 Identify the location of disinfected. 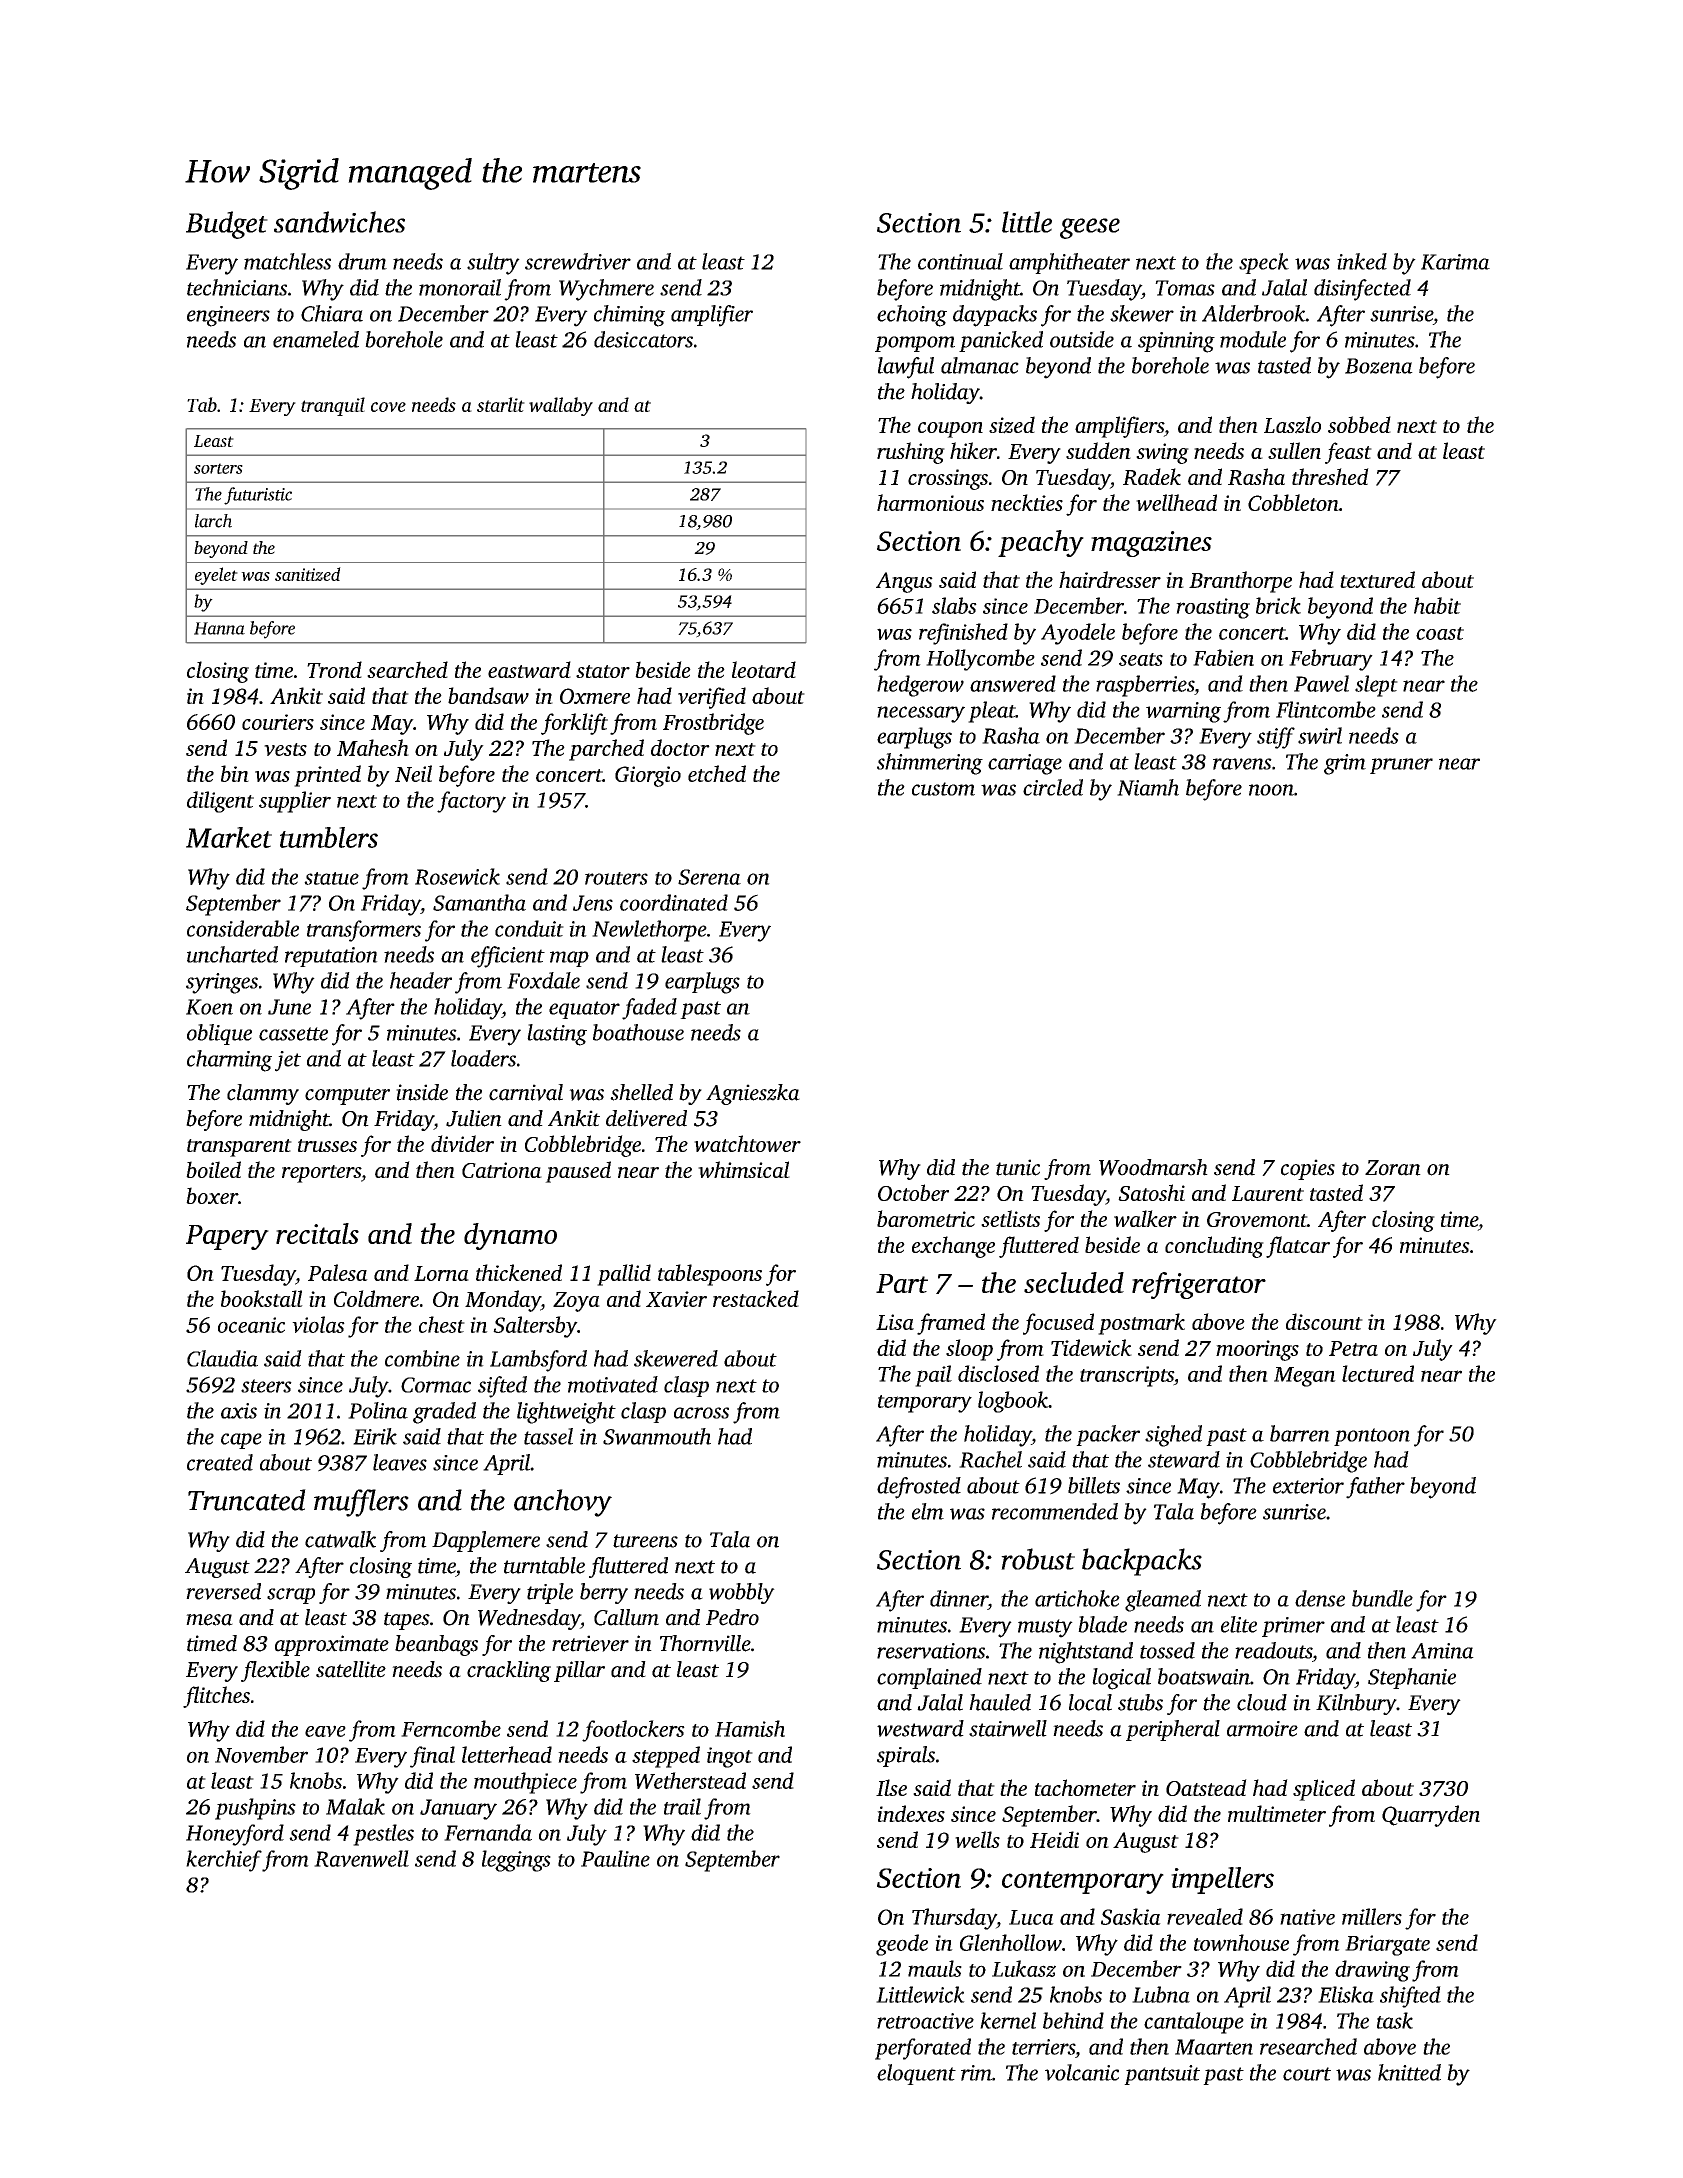
(1362, 290).
